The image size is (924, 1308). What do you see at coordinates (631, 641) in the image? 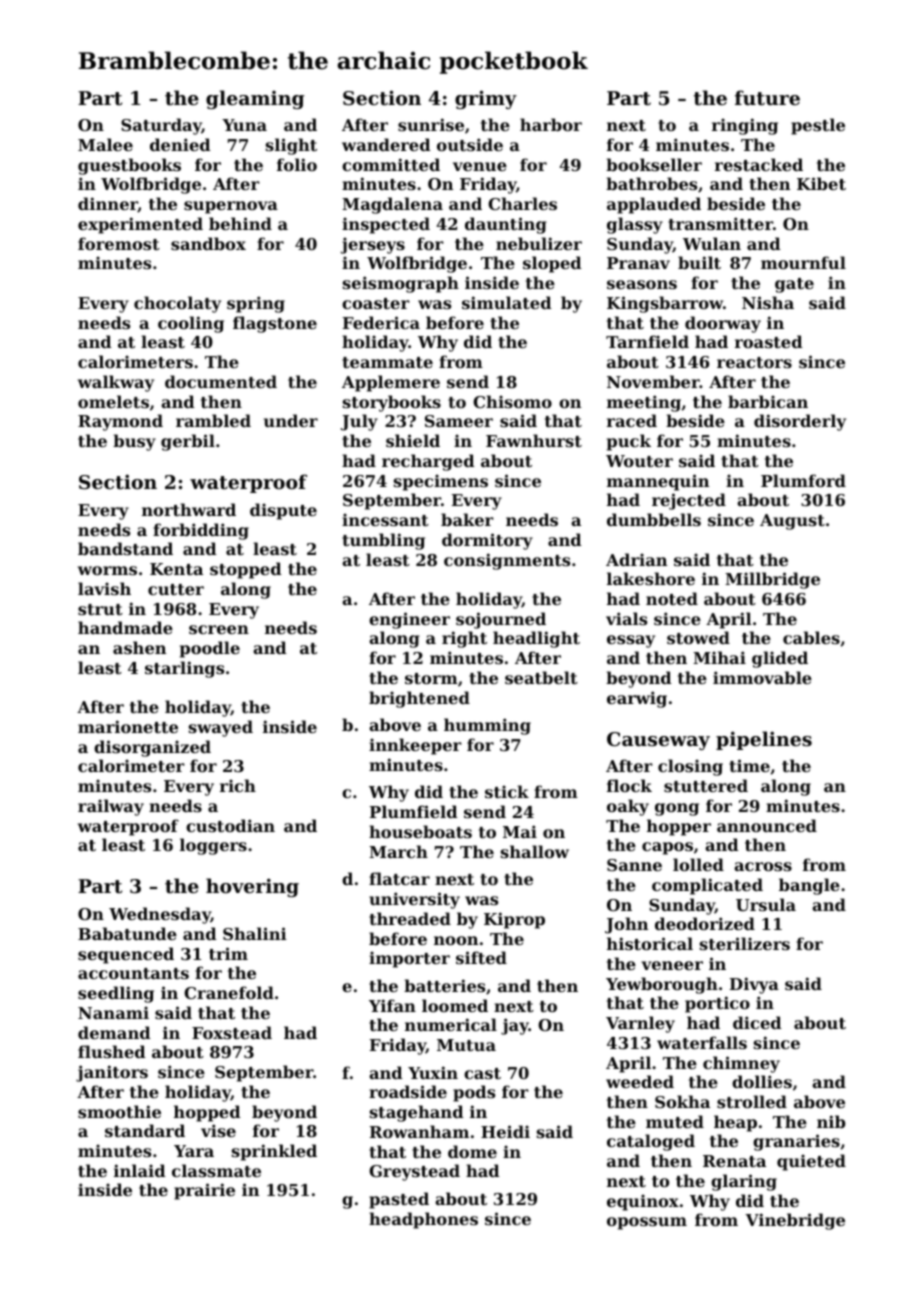
I see `essay` at bounding box center [631, 641].
